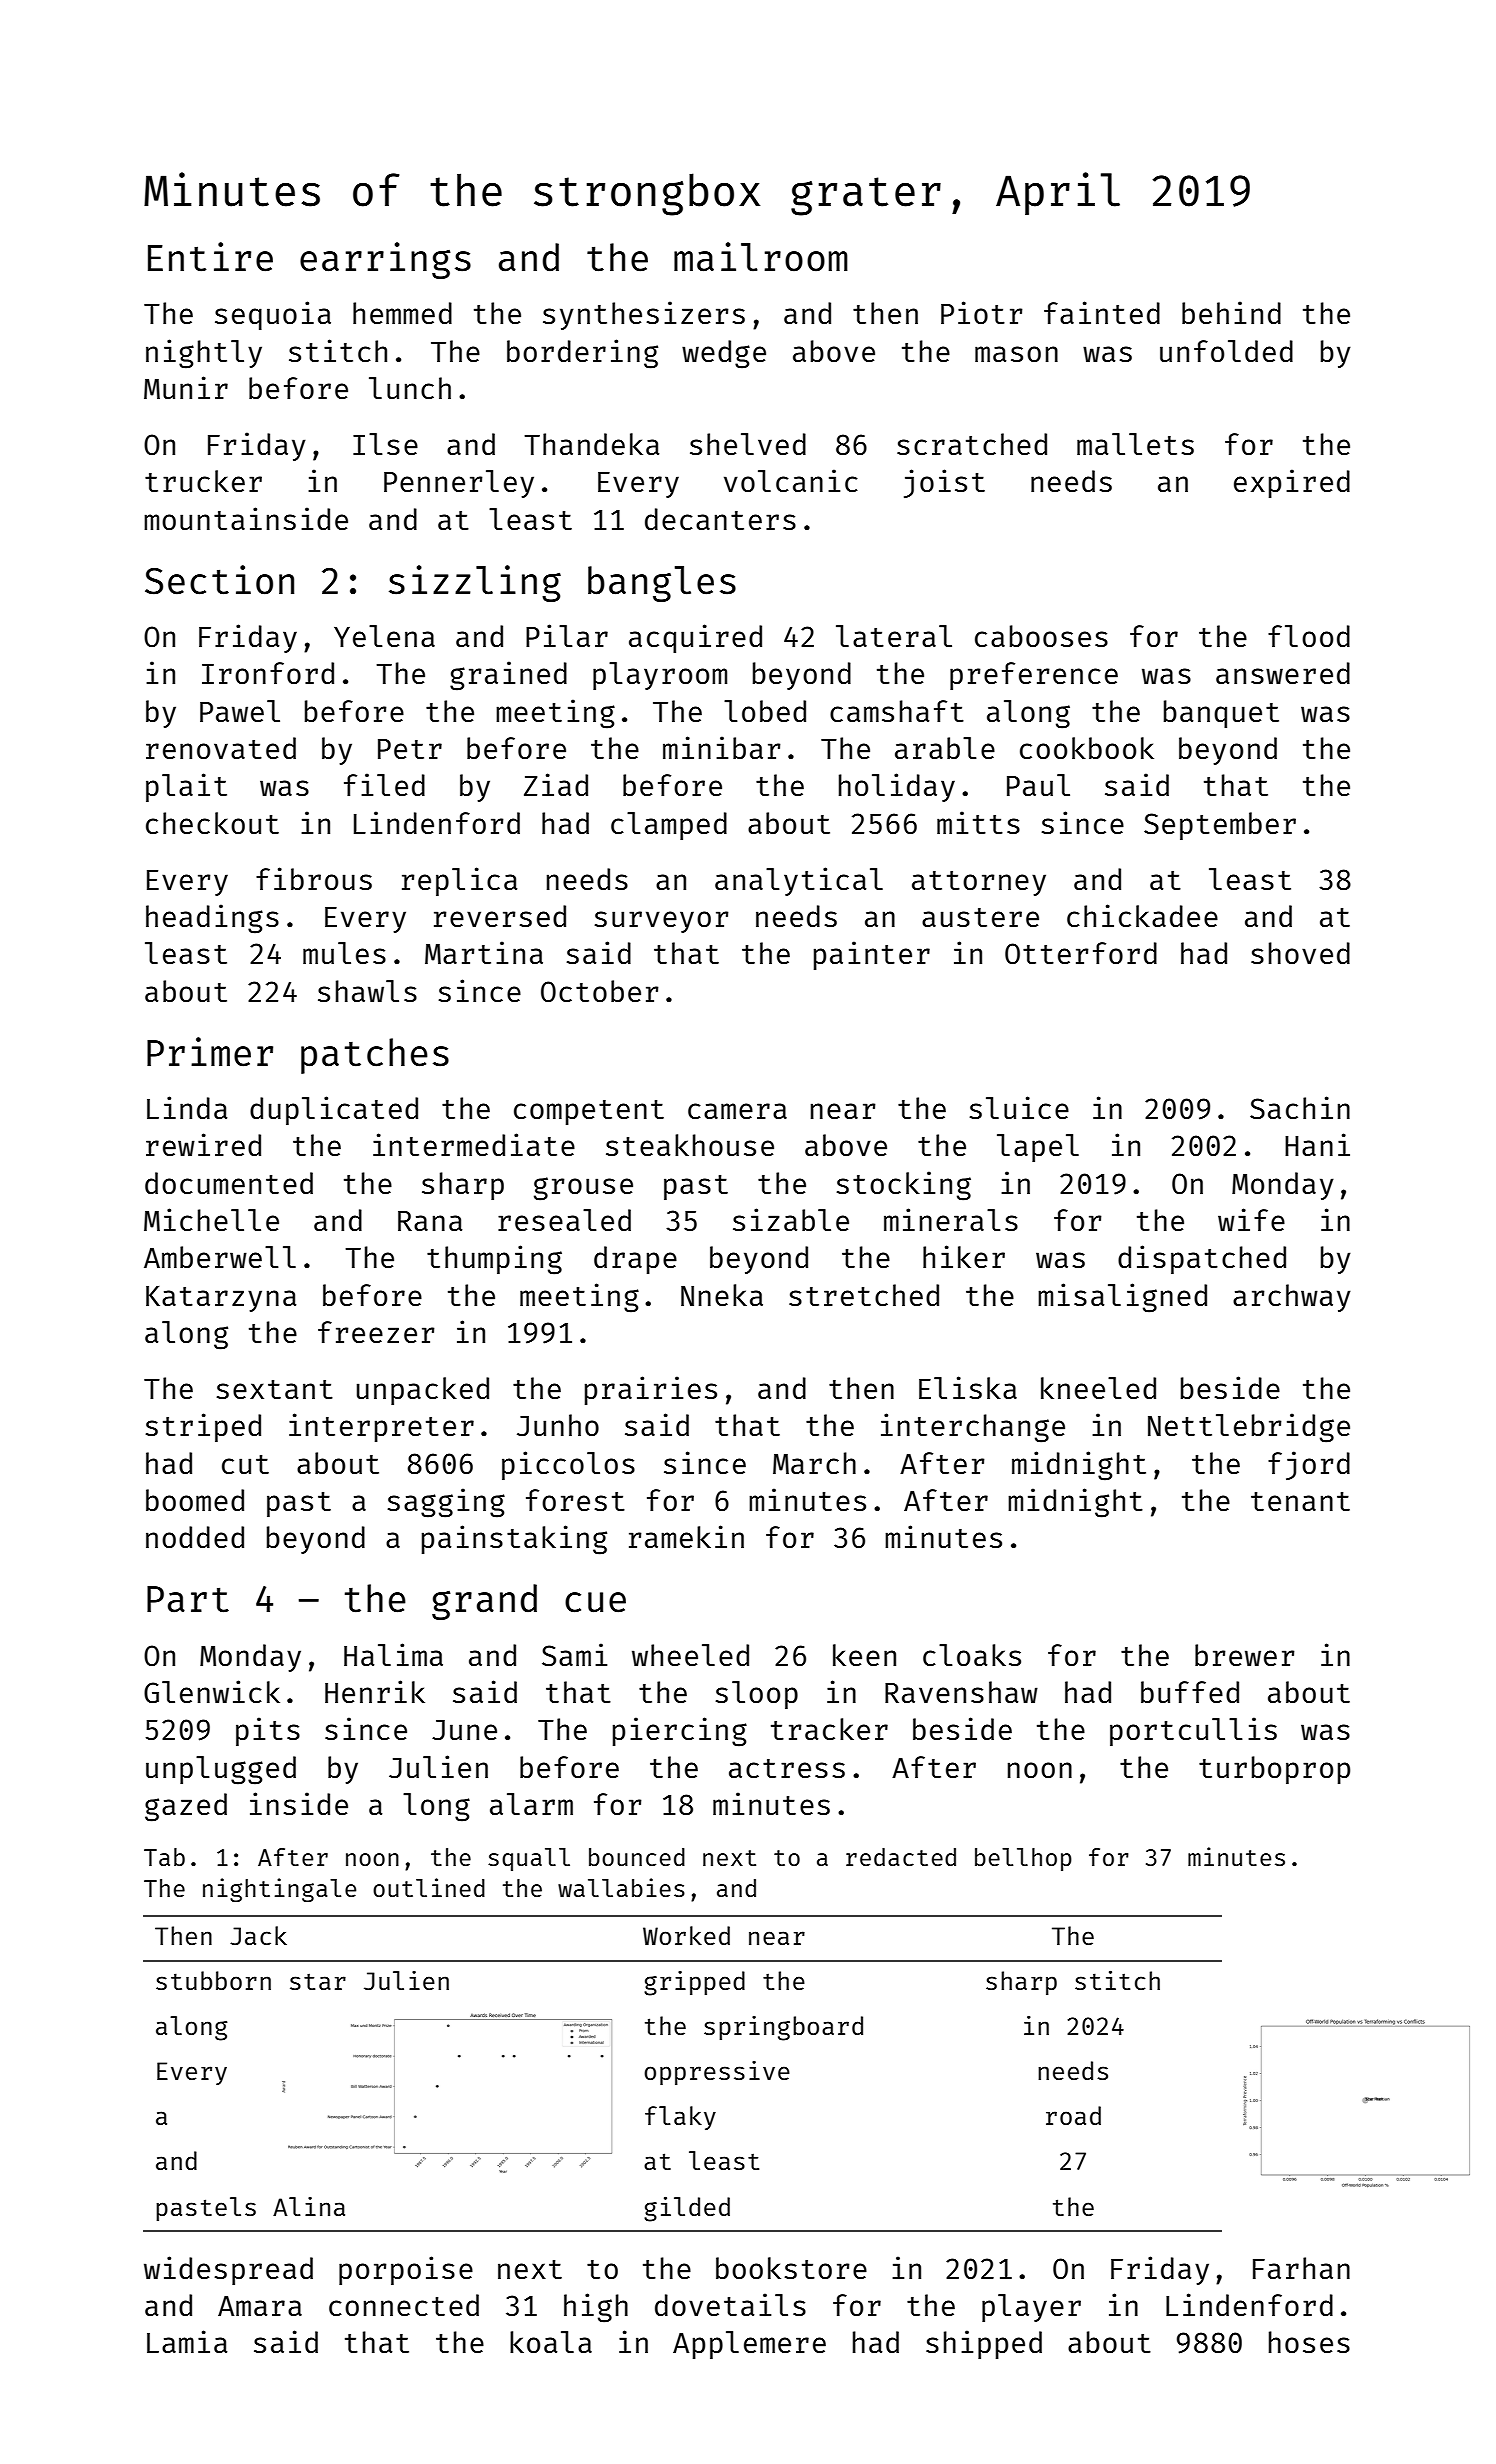 Image resolution: width=1496 pixels, height=2464 pixels. What do you see at coordinates (791, 480) in the image?
I see `volcanic` at bounding box center [791, 480].
